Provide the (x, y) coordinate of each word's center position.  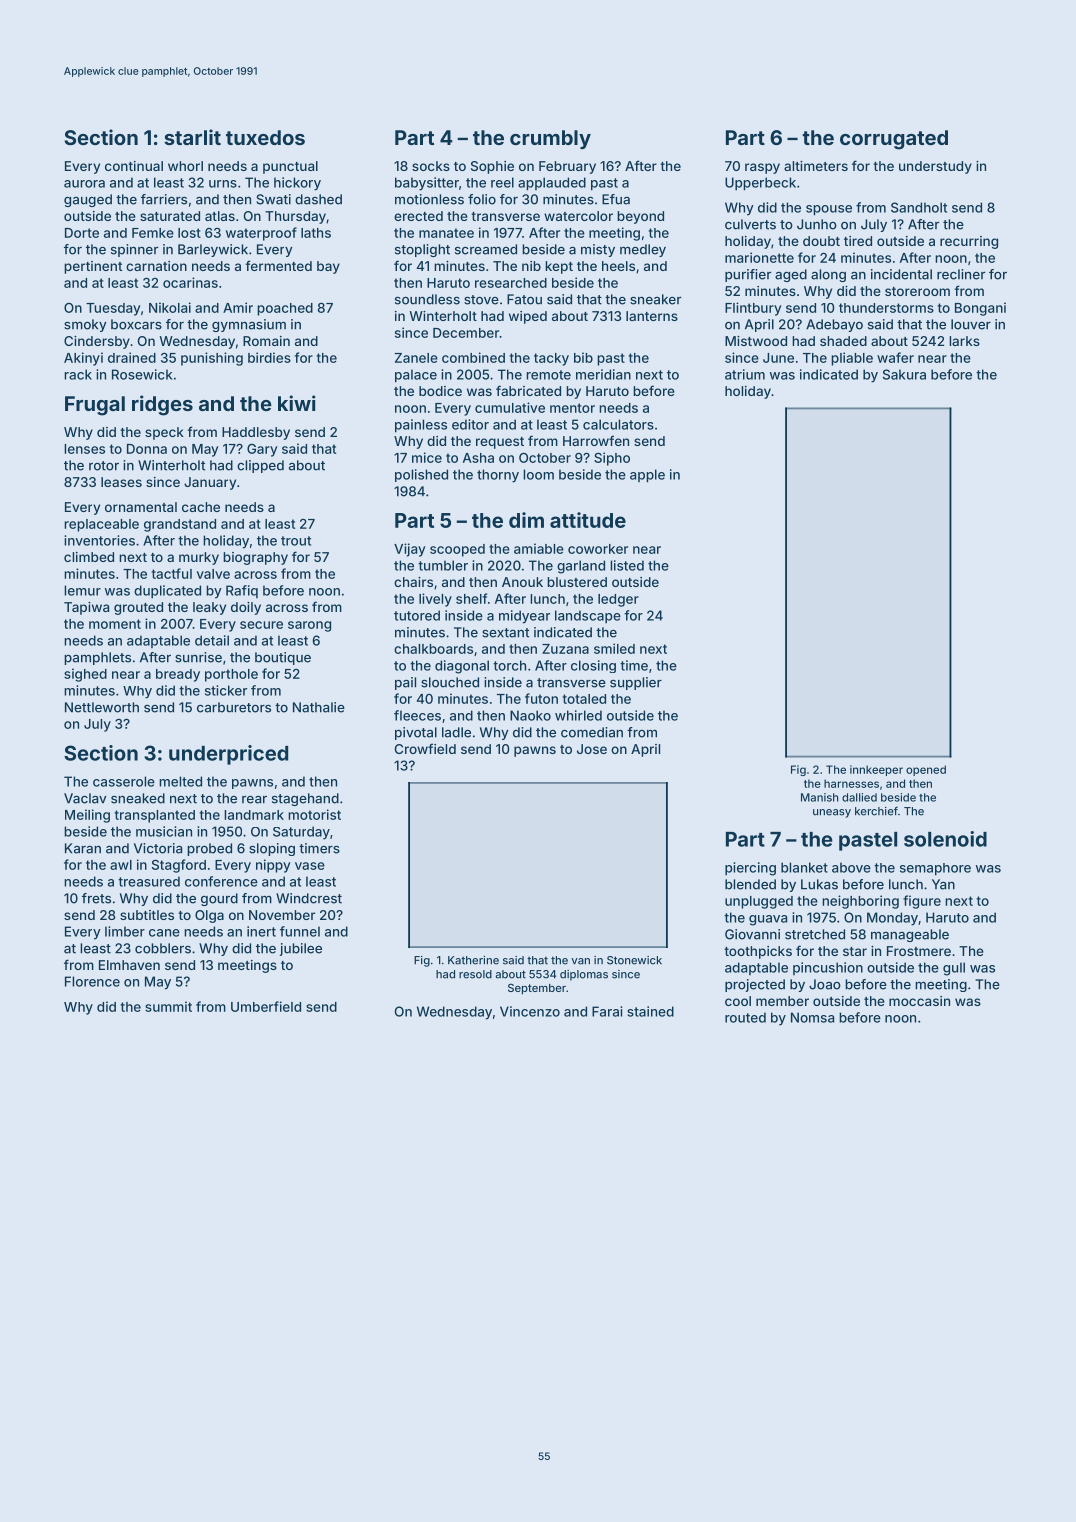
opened (926, 770)
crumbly (550, 139)
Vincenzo (530, 1011)
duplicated (167, 592)
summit (168, 1006)
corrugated (894, 140)
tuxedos (265, 137)
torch (509, 665)
